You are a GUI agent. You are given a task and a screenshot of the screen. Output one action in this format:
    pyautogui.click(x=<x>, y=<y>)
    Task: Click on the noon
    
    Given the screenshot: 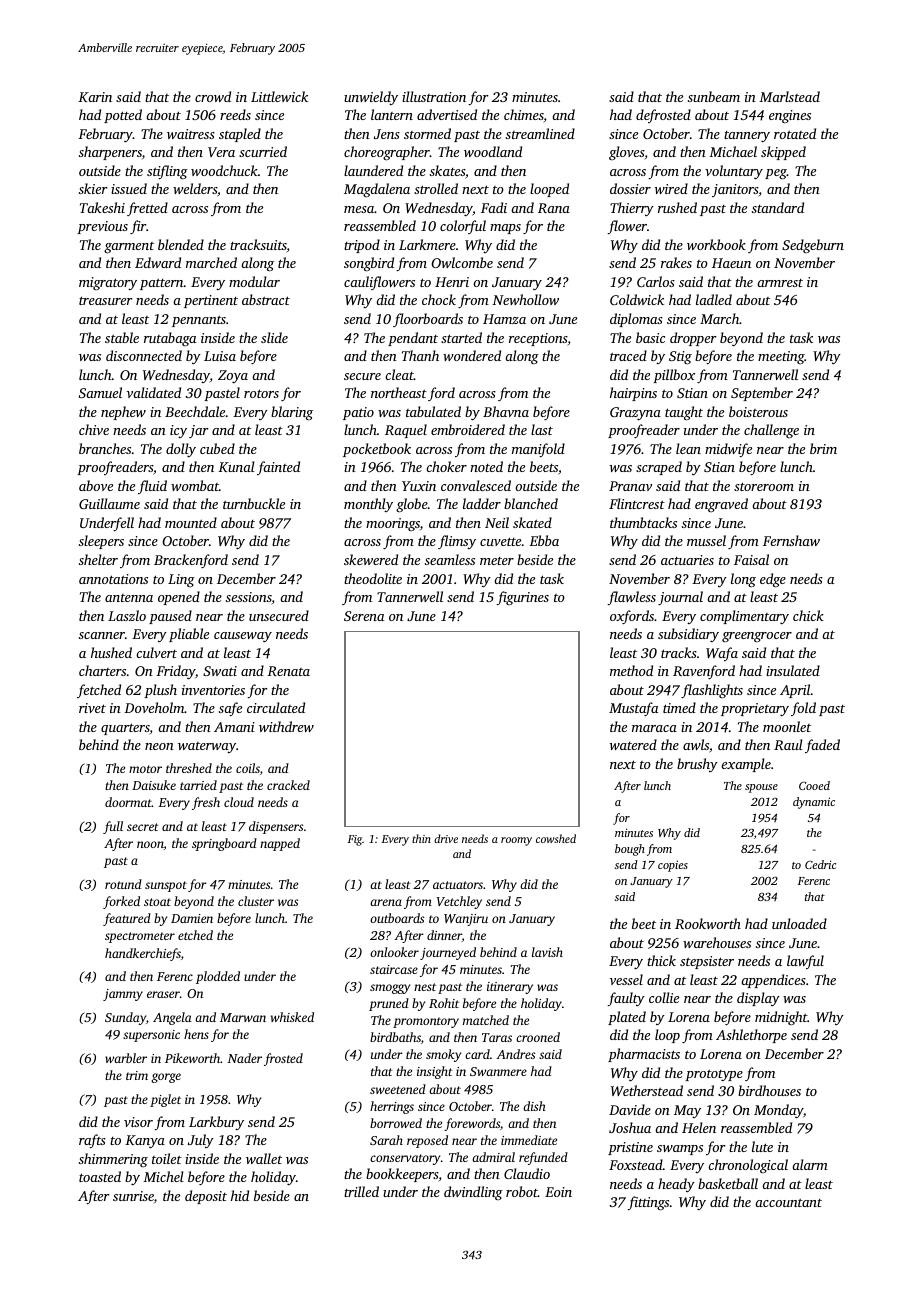 What is the action you would take?
    pyautogui.click(x=150, y=844)
